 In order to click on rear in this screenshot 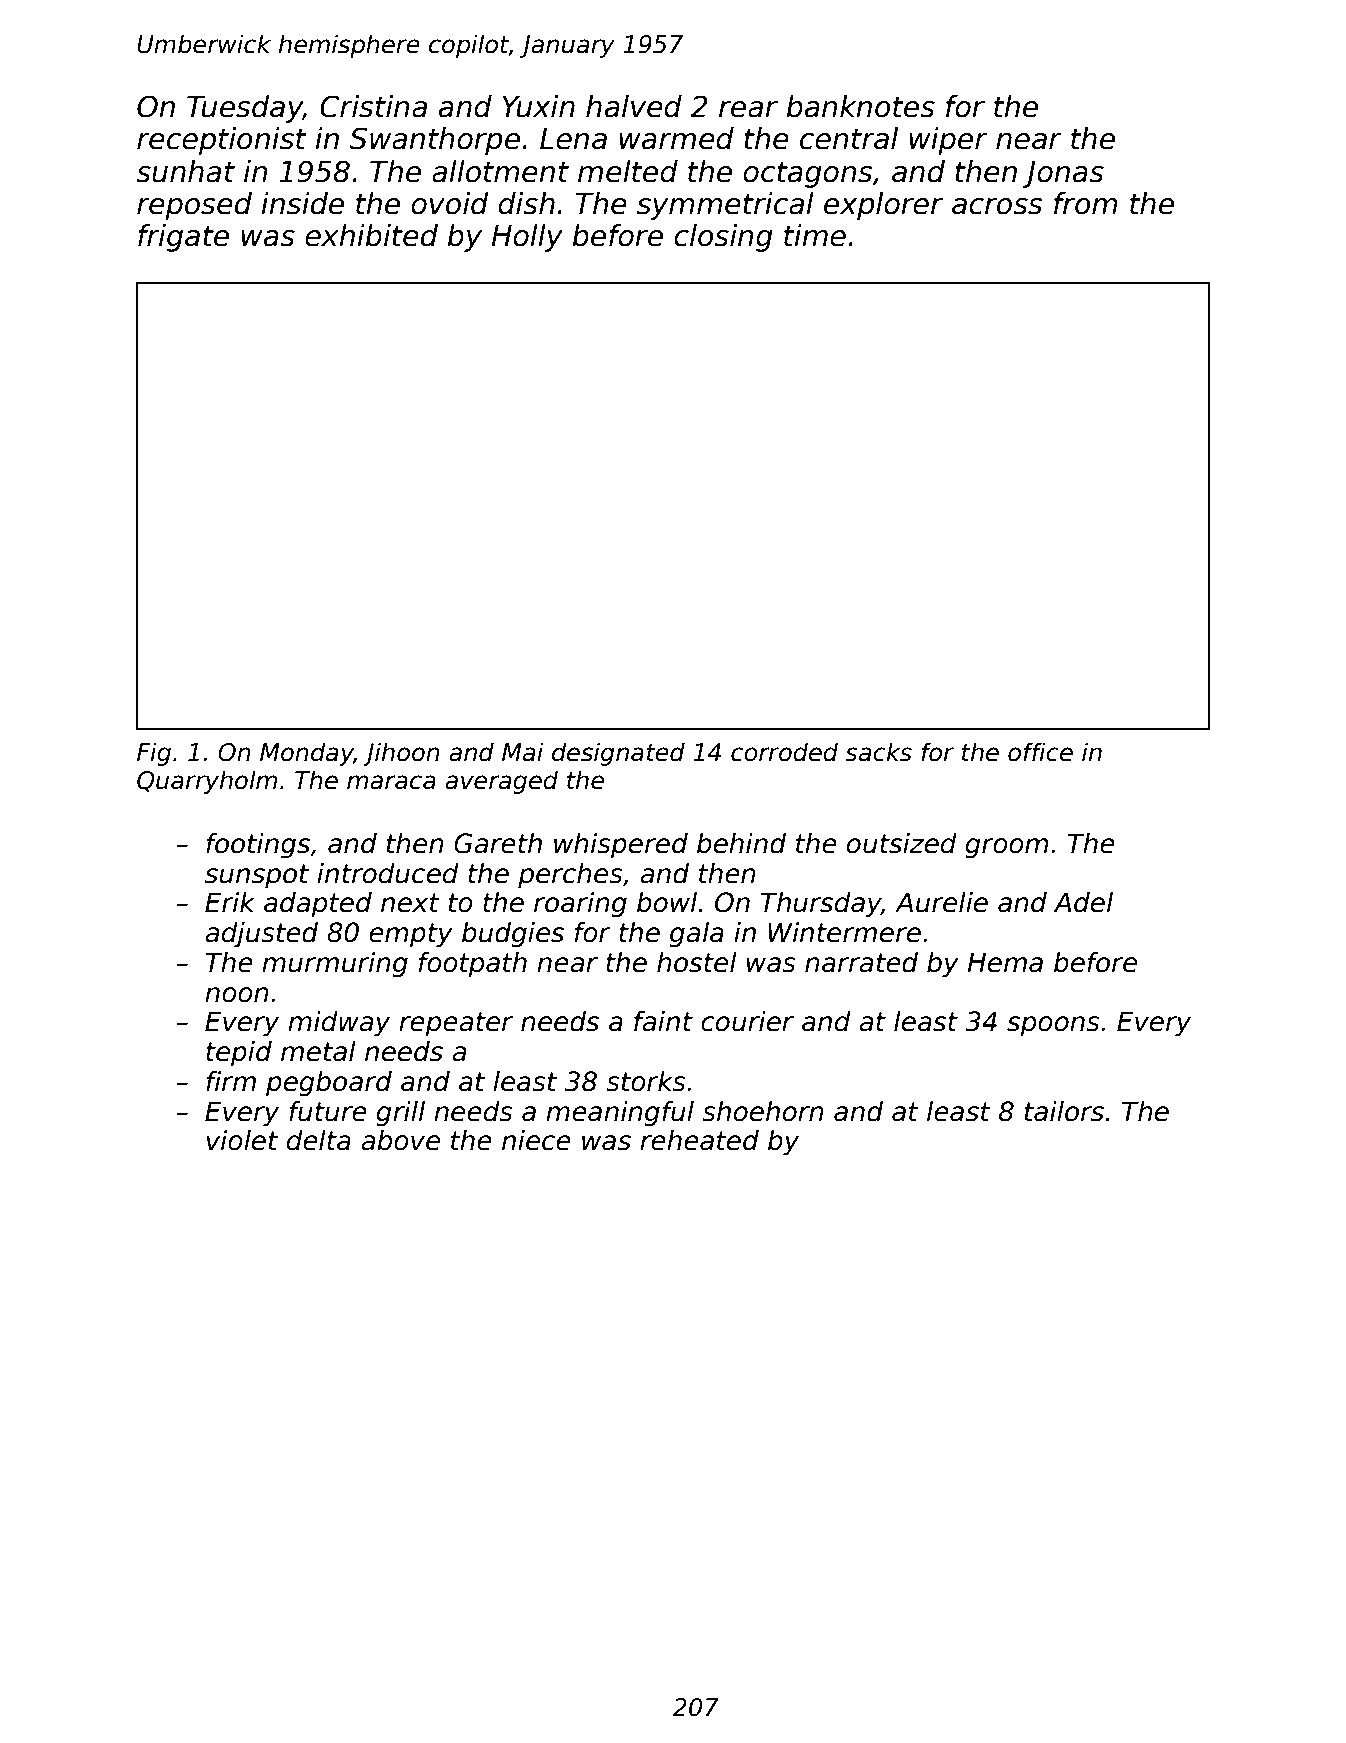, I will do `click(748, 109)`.
